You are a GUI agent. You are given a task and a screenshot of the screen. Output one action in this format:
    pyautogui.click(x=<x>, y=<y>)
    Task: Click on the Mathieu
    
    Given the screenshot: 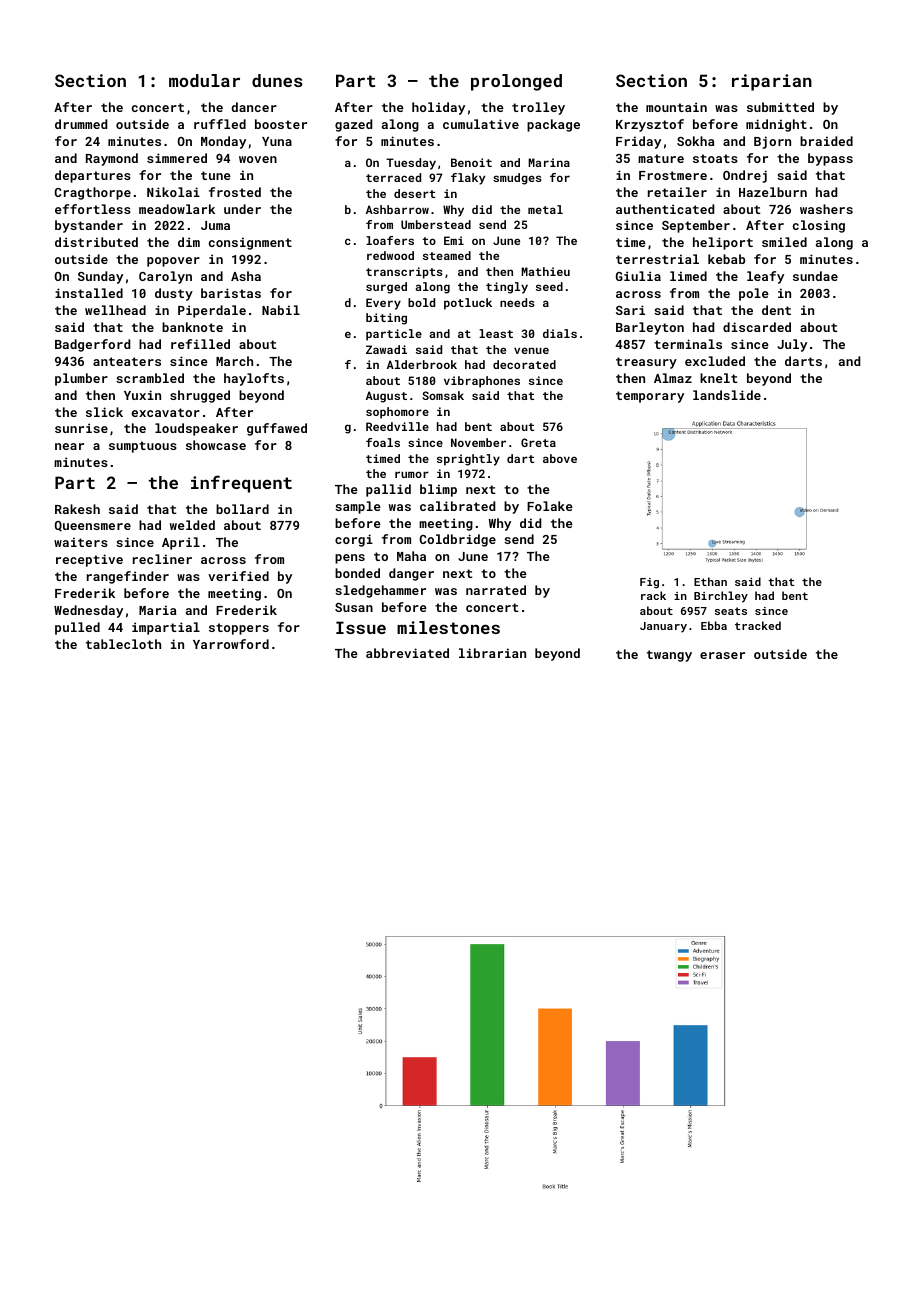 What is the action you would take?
    pyautogui.click(x=545, y=271)
